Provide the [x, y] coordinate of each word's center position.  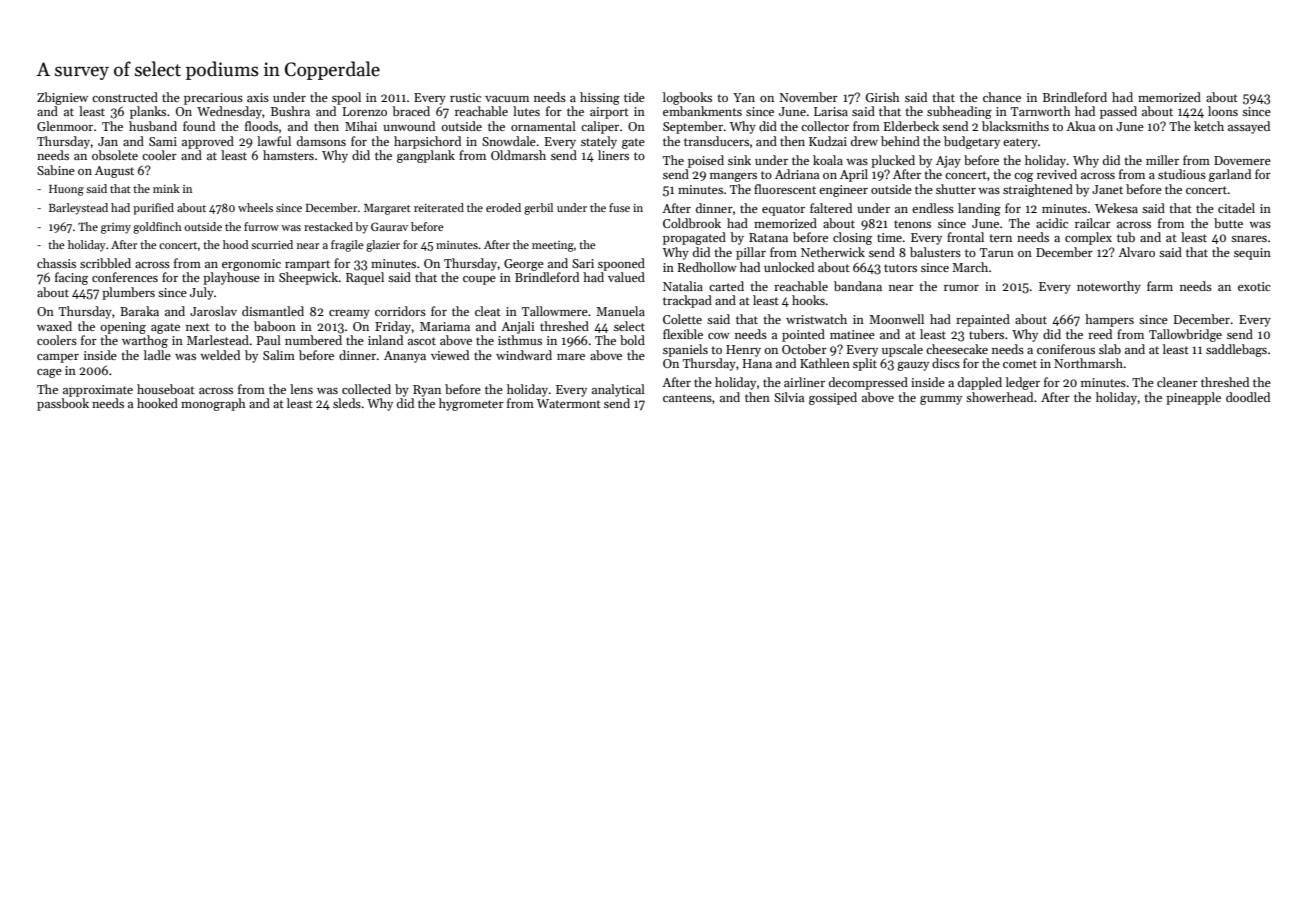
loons [1223, 111]
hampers [1109, 320]
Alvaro [1136, 252]
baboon [275, 326]
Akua [1080, 126]
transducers [716, 141]
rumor [961, 288]
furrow [261, 226]
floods [261, 126]
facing [71, 278]
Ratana [768, 237]
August [114, 172]
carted [726, 286]
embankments [702, 111]
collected [366, 389]
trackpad [687, 301]
